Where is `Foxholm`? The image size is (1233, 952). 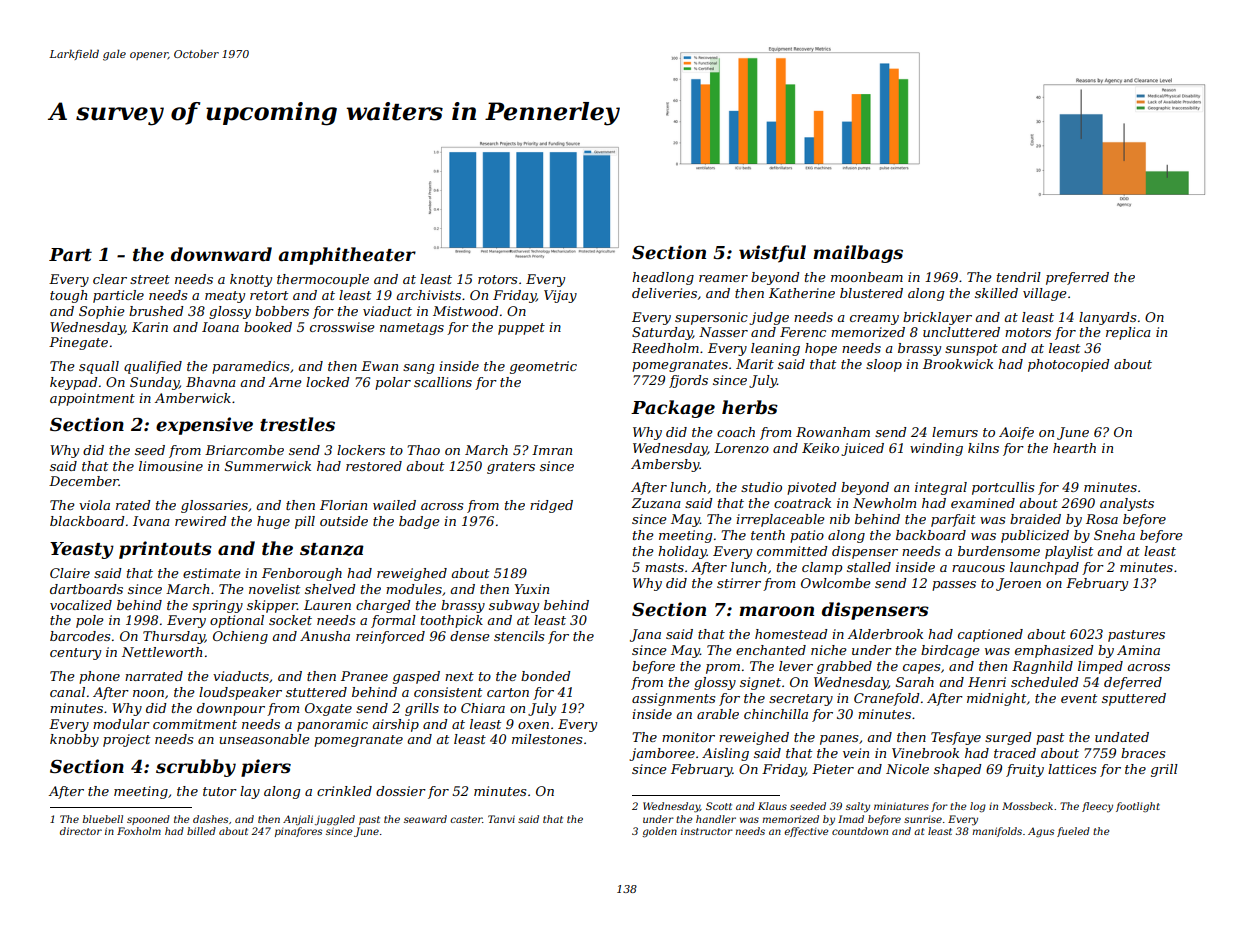
Foxholm is located at coordinates (139, 831).
